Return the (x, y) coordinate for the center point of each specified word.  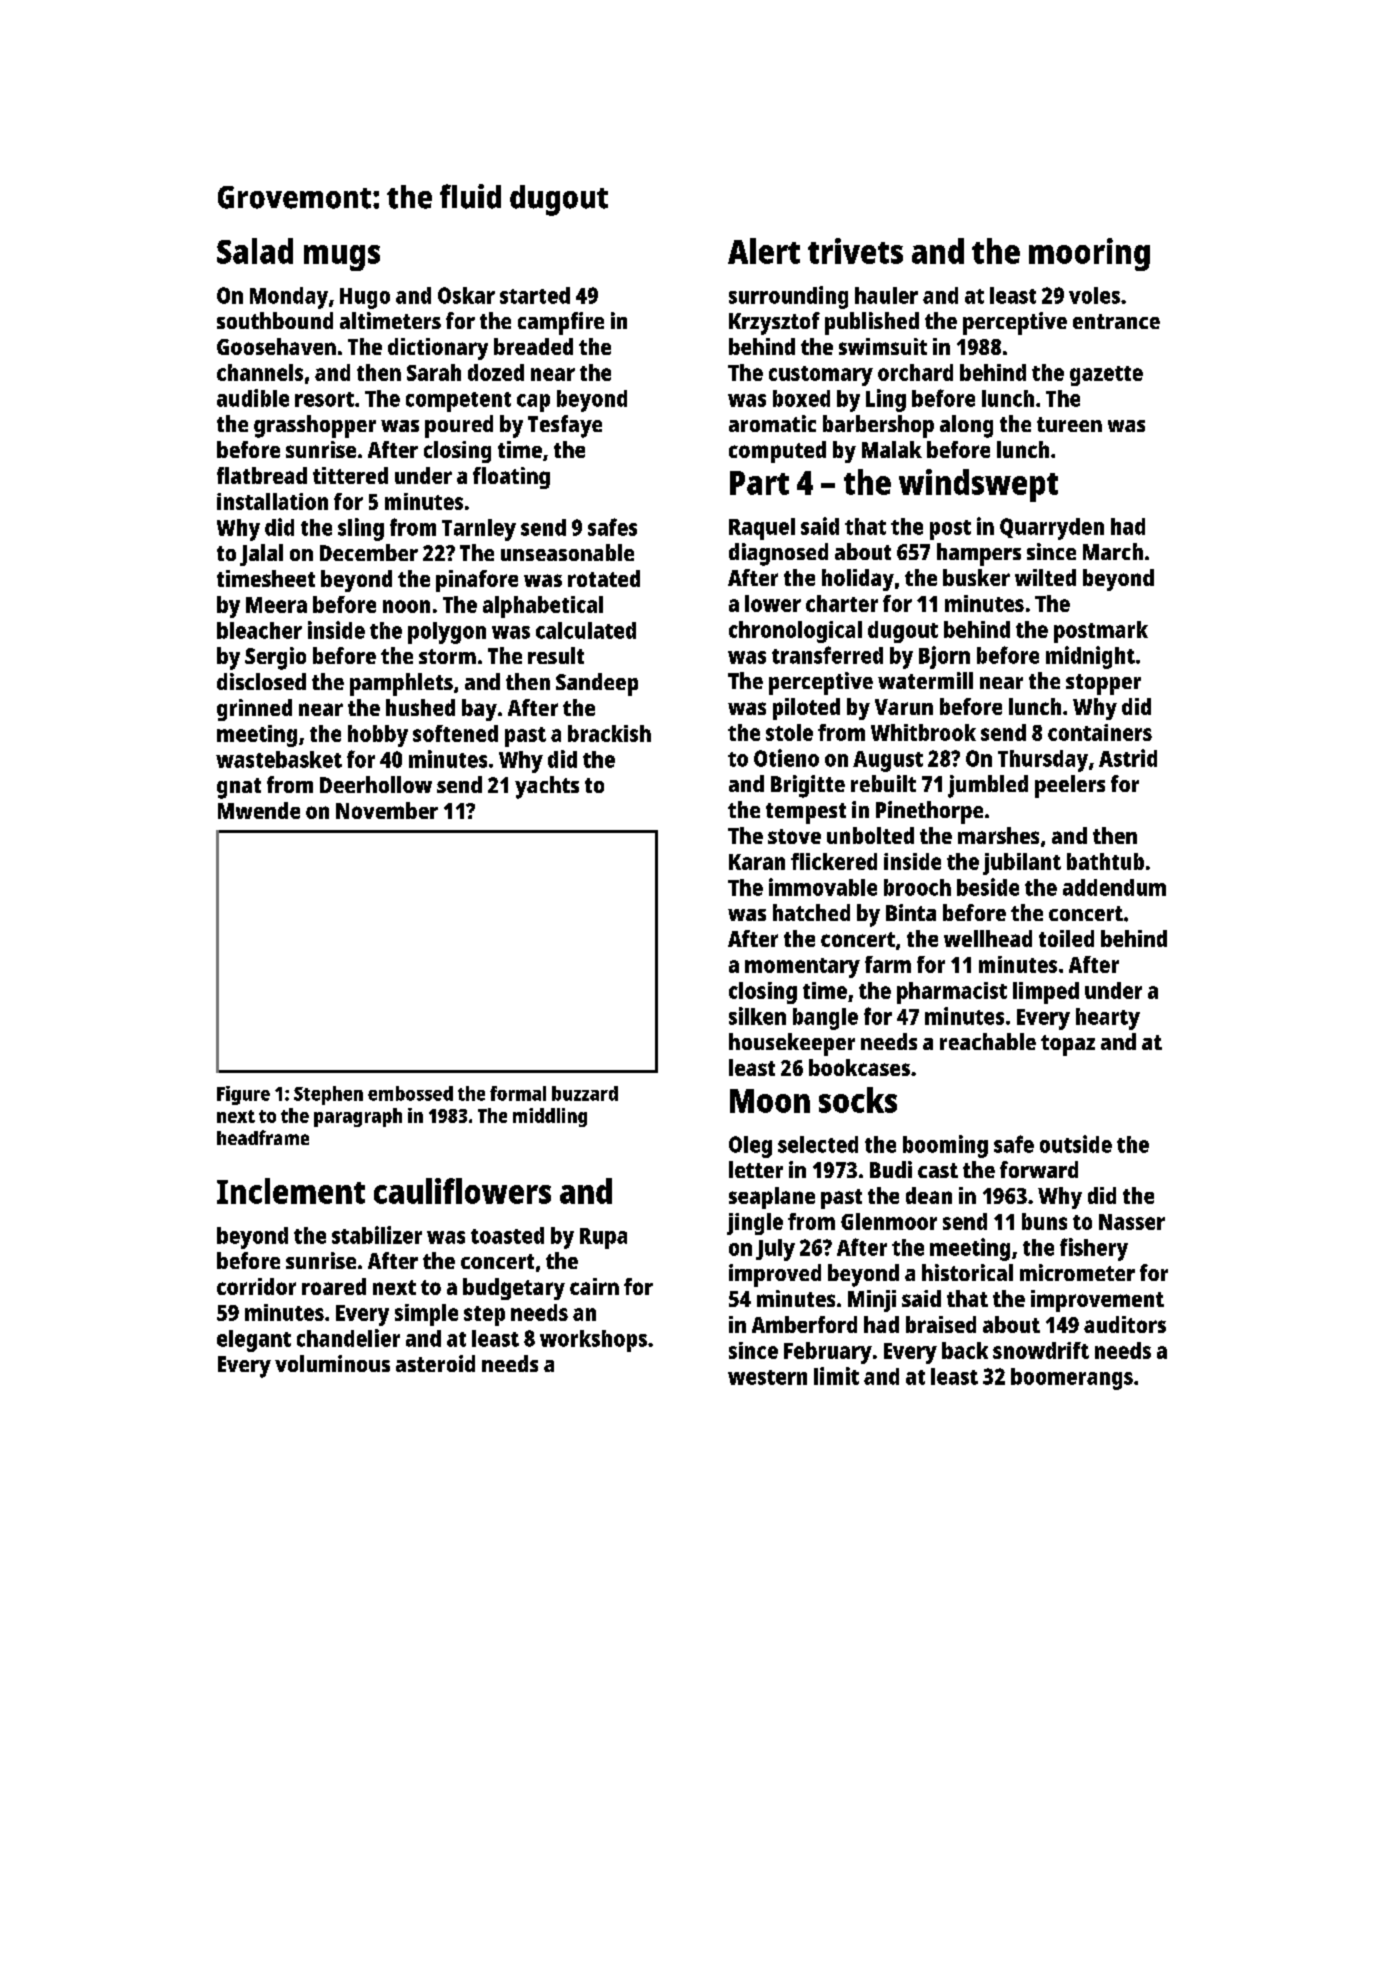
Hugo (365, 298)
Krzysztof (774, 323)
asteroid (435, 1363)
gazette (1106, 376)
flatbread (262, 475)
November (387, 810)
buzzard (585, 1093)
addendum (1114, 887)
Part (759, 483)
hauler (886, 295)
